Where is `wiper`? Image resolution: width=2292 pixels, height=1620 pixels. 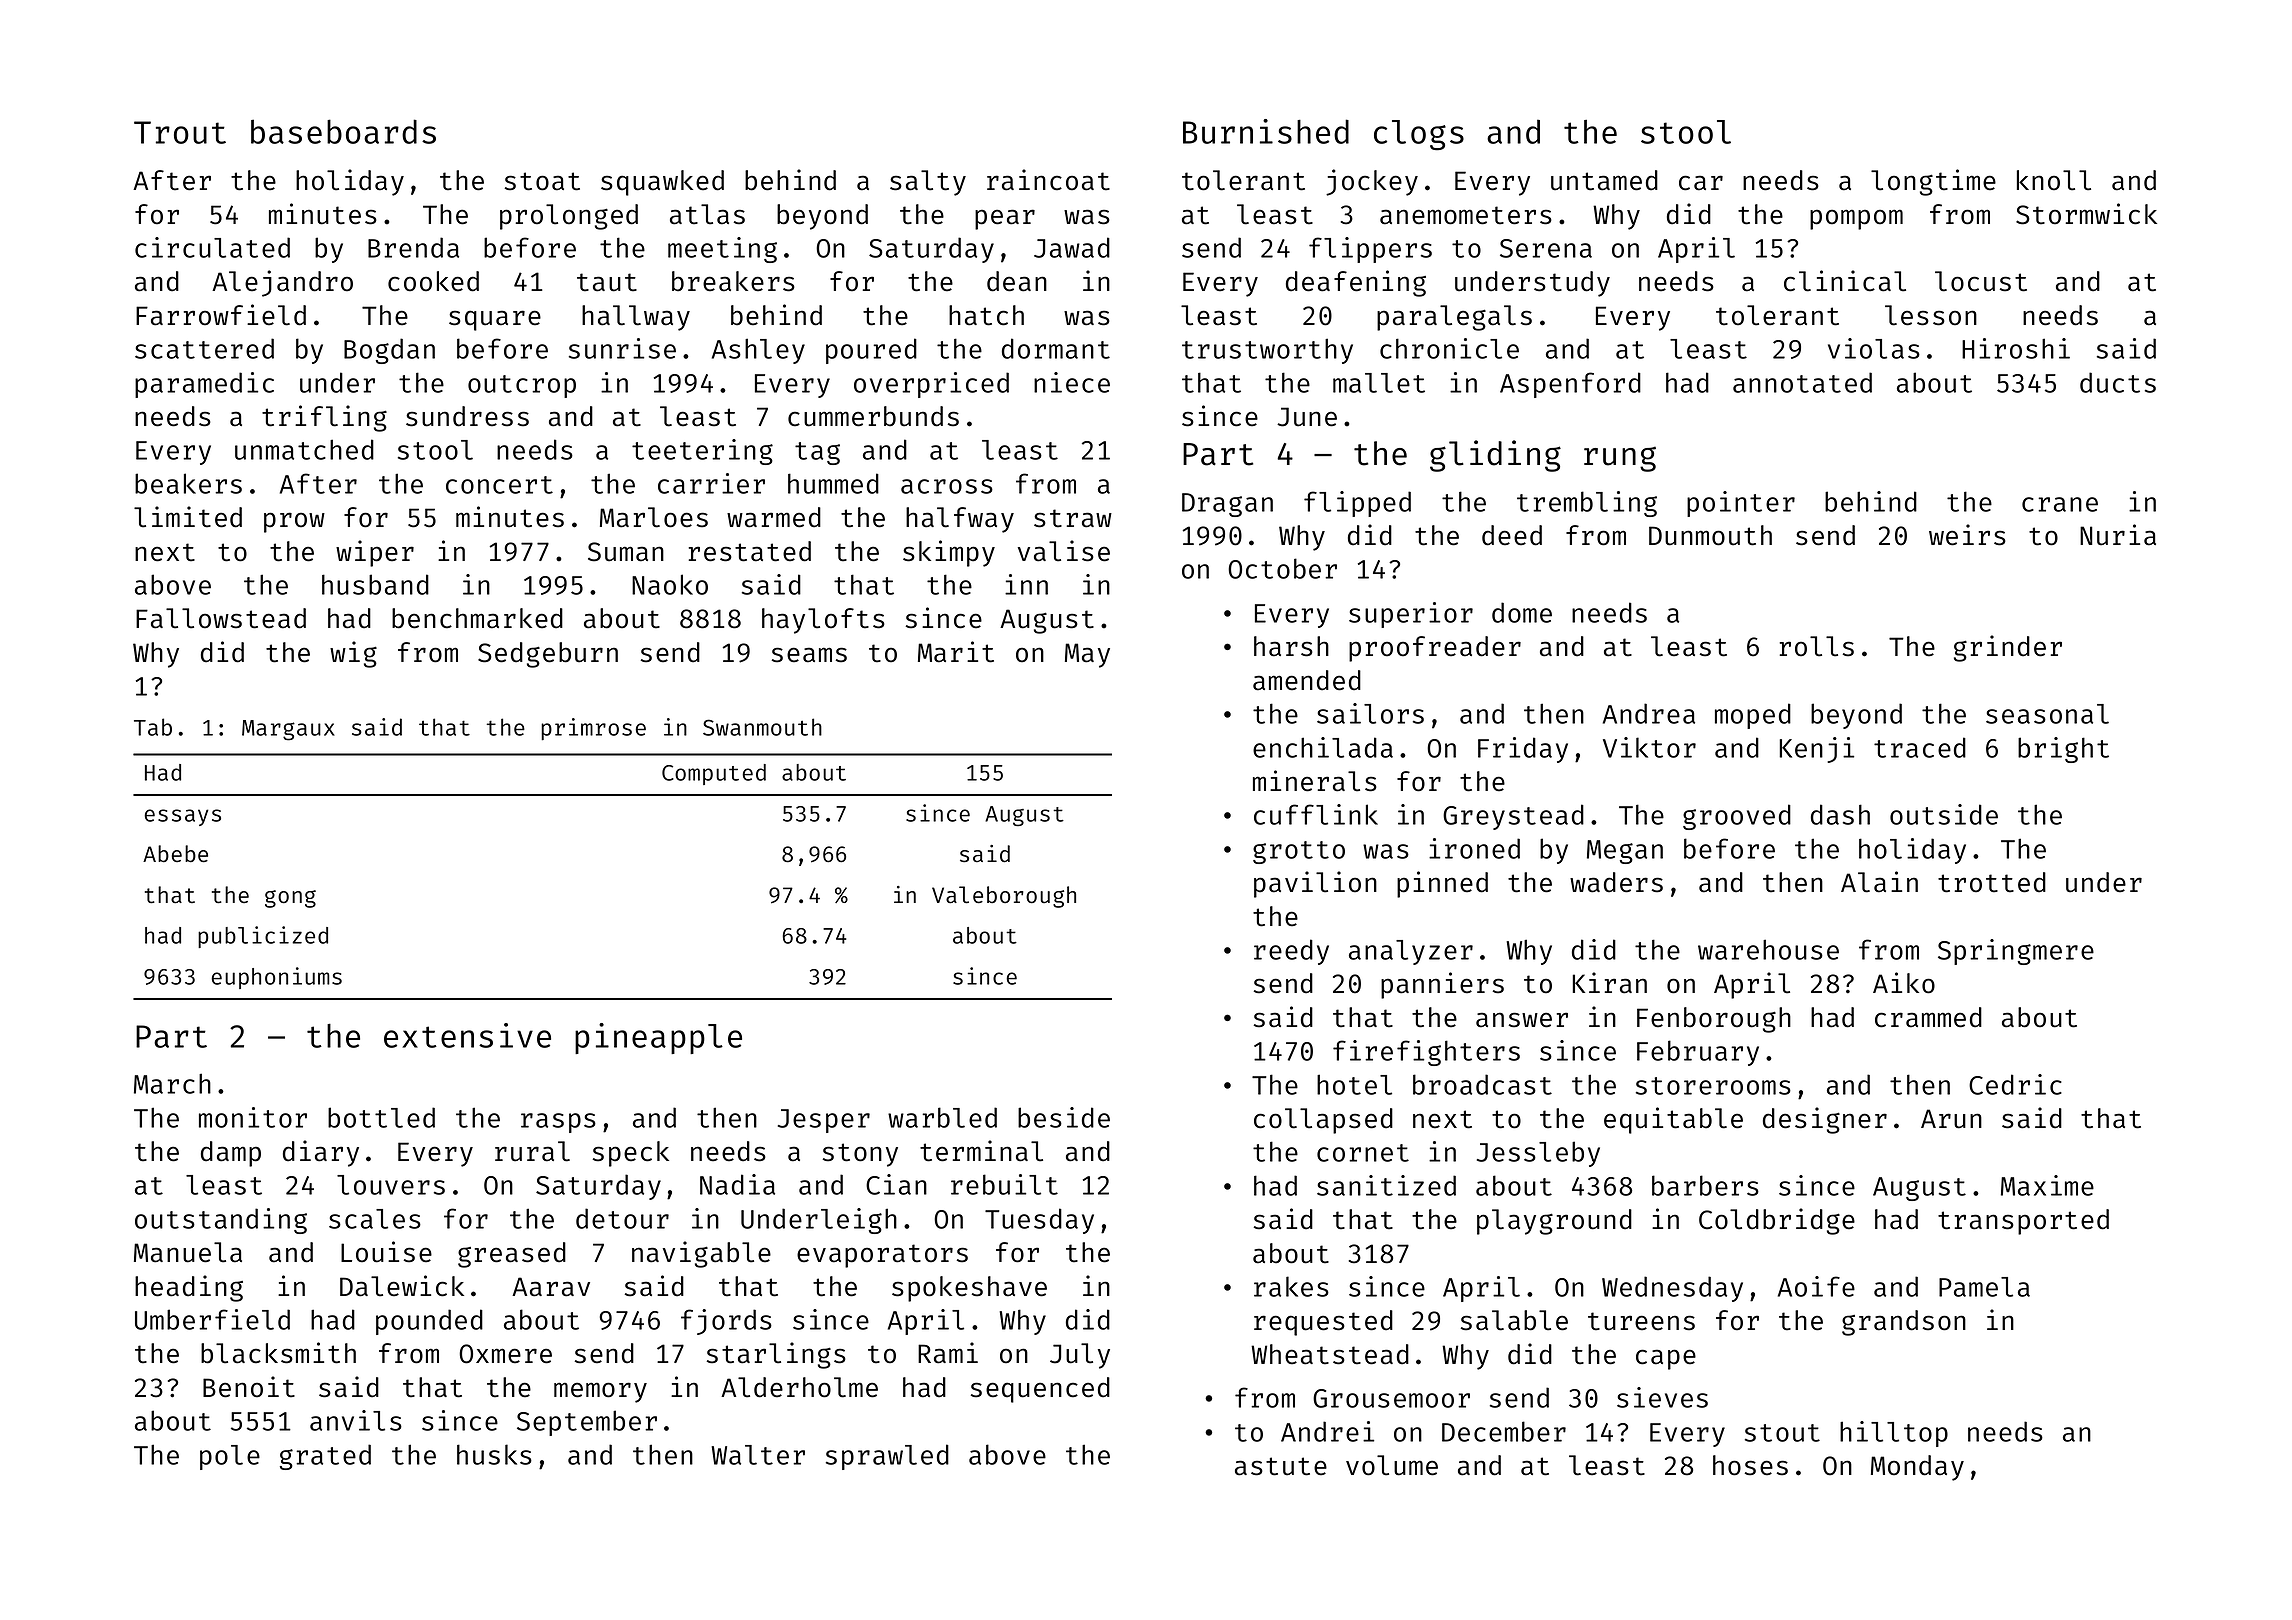 wiper is located at coordinates (375, 553).
